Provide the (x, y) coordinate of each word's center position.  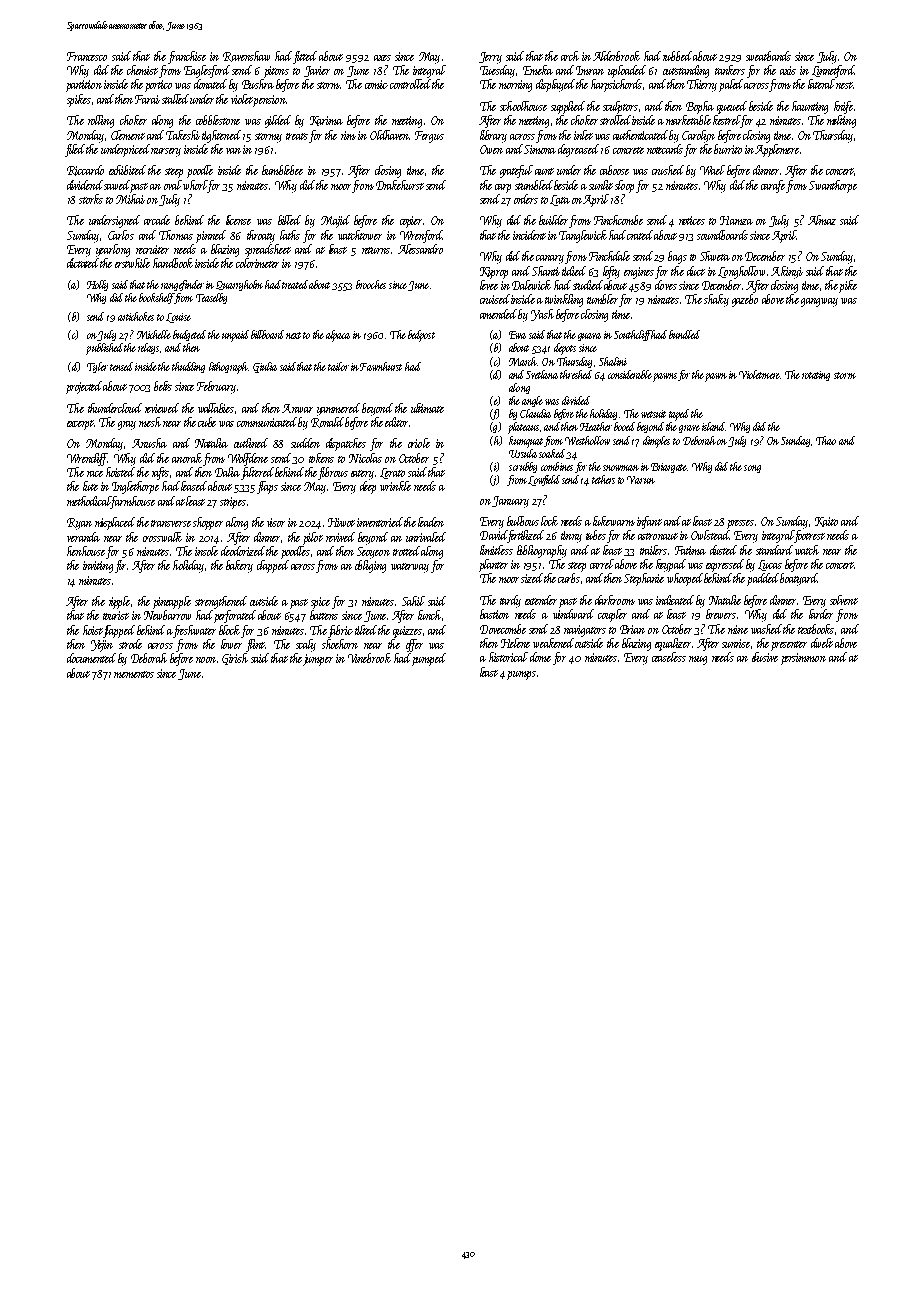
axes (382, 58)
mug (698, 660)
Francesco (87, 56)
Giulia (265, 367)
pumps (521, 675)
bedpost (421, 336)
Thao (826, 440)
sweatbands (768, 56)
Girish (235, 659)
